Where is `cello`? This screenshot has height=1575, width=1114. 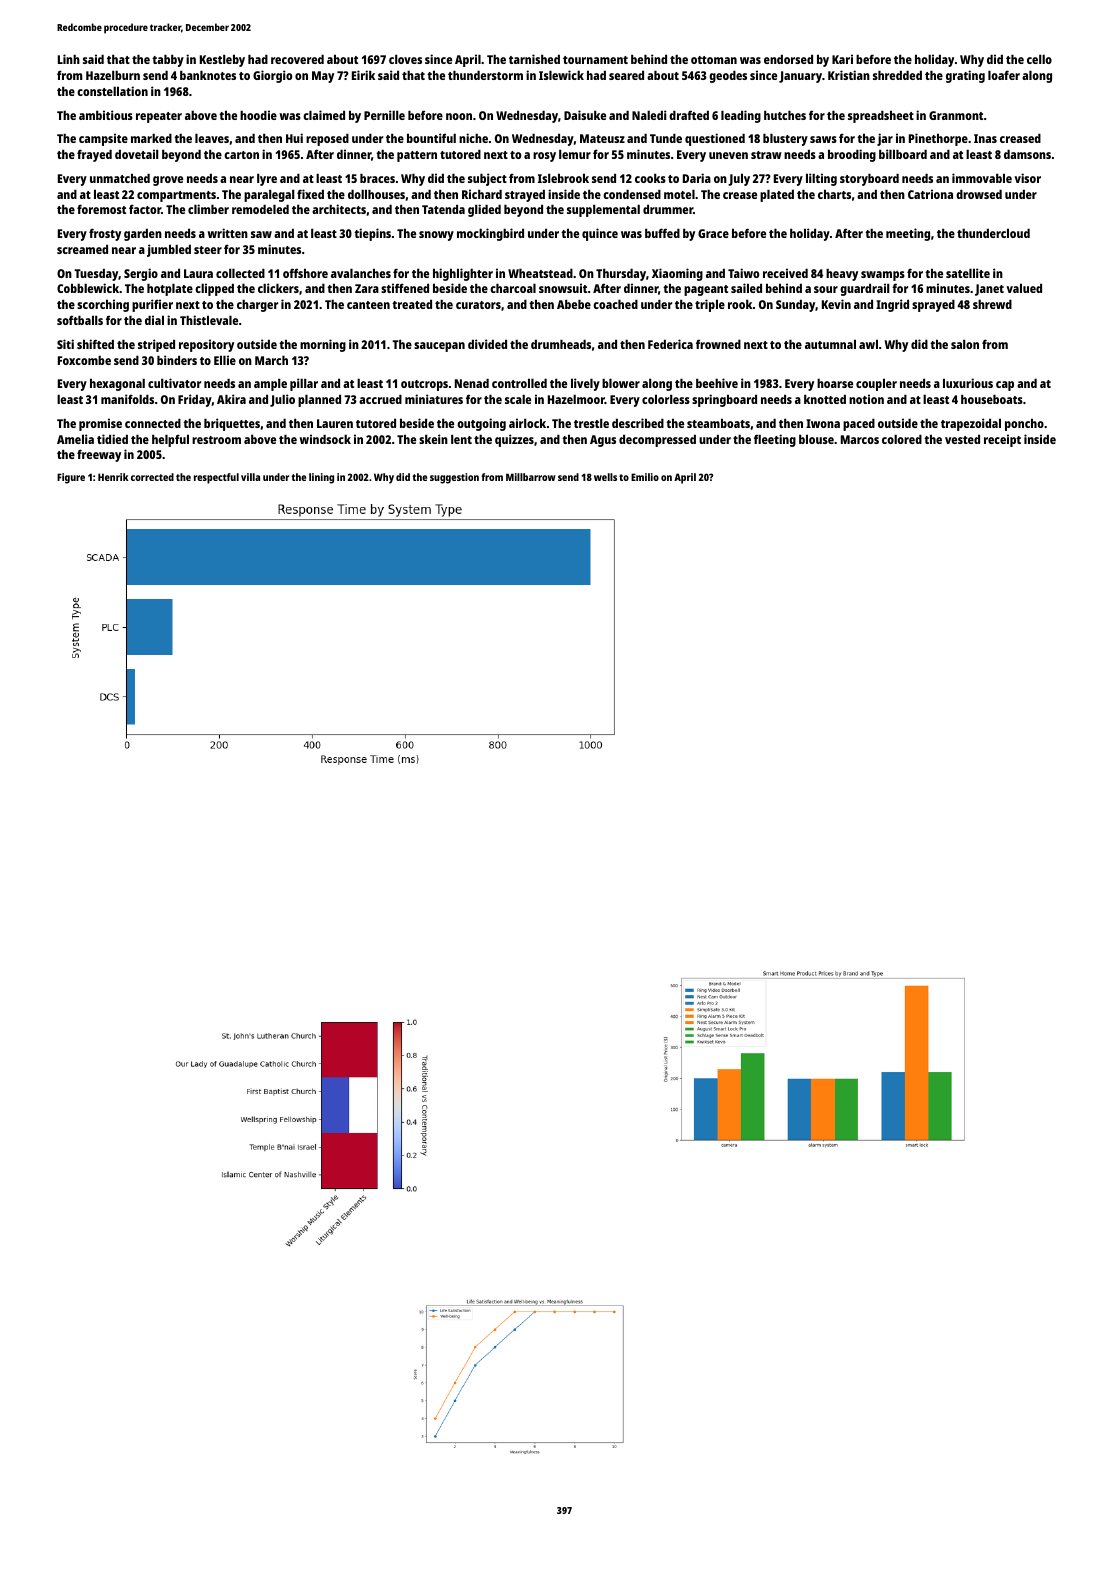
cello is located at coordinates (1039, 59).
